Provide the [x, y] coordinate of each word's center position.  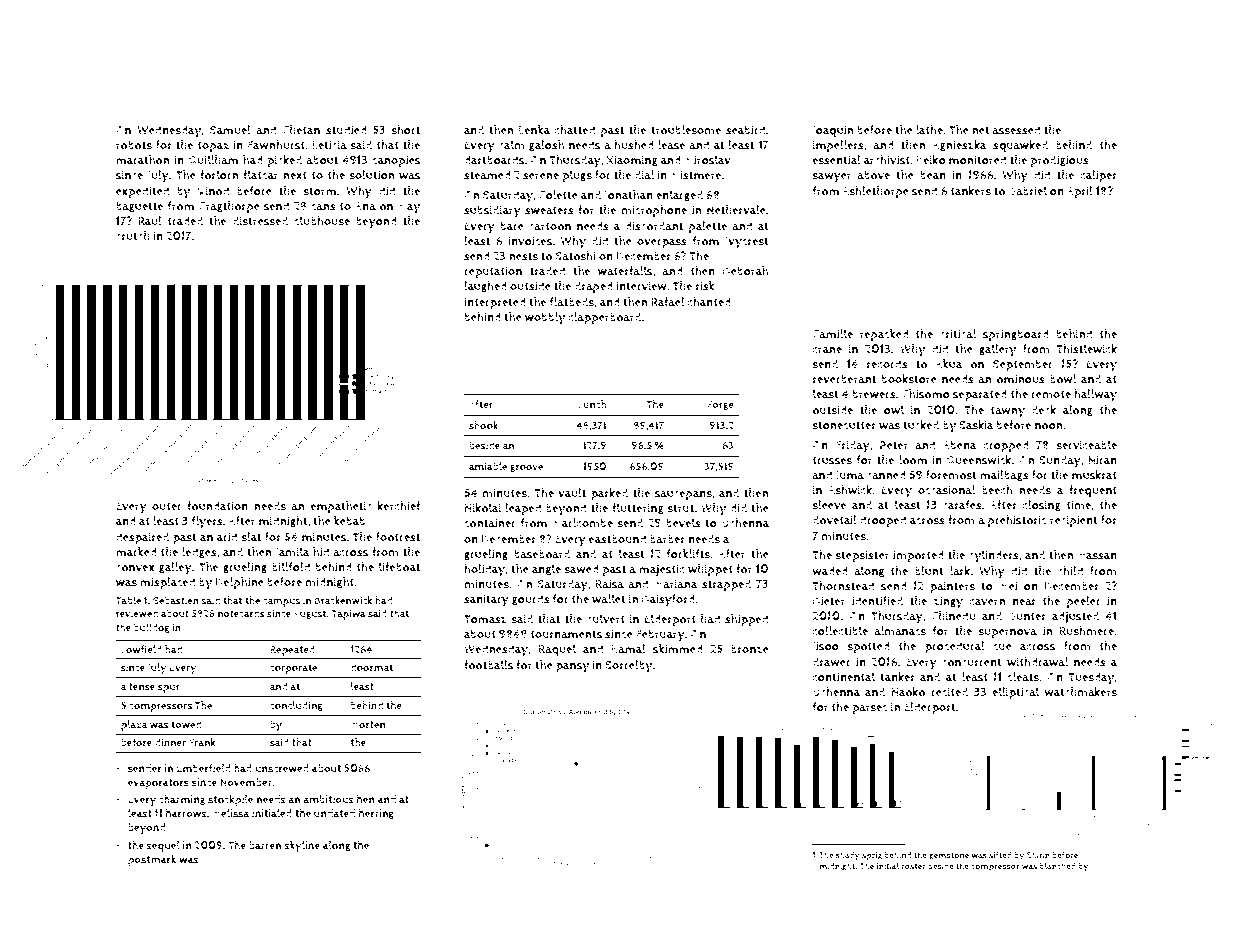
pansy [572, 668]
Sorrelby [628, 666]
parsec [869, 710]
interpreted [495, 303]
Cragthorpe [229, 207]
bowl [1063, 379]
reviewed [137, 613]
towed [186, 724]
